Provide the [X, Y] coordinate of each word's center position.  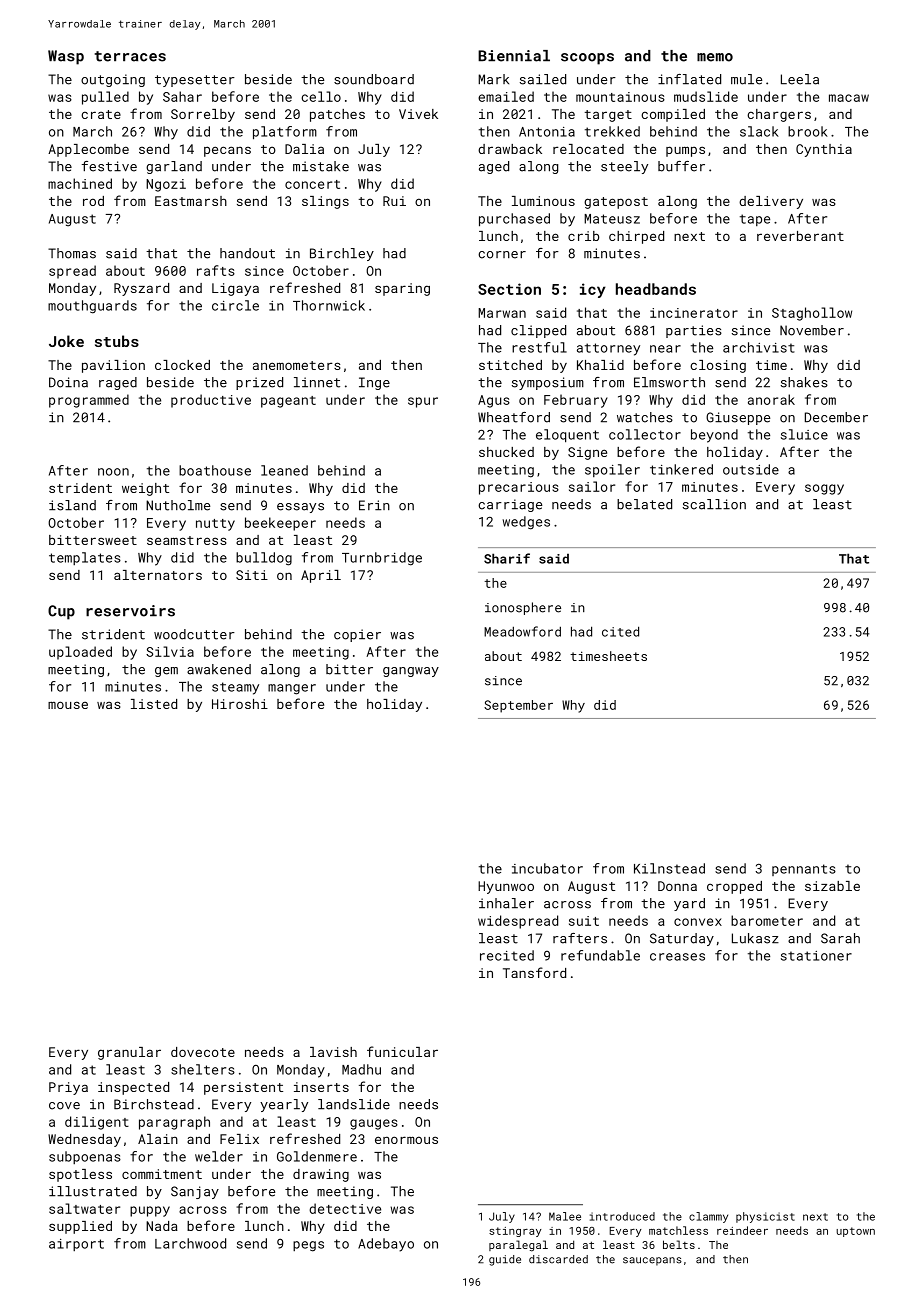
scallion [714, 504]
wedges [526, 523]
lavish [333, 1052]
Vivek [418, 114]
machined [80, 183]
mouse [68, 705]
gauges [374, 1124]
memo [715, 57]
